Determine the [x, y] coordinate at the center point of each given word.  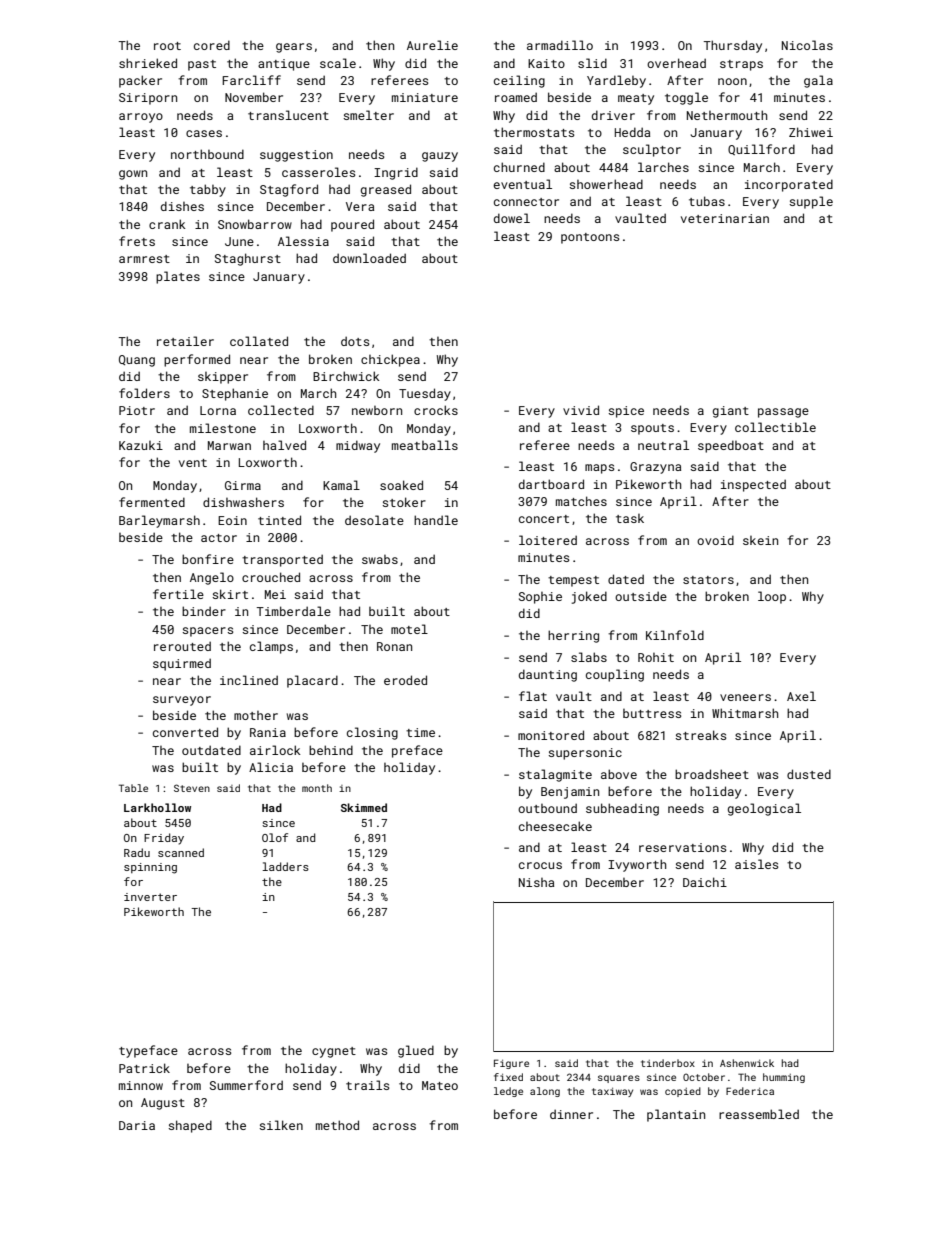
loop [772, 597]
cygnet [334, 1052]
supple [811, 202]
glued [416, 1051]
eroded [405, 680]
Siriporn [148, 99]
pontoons [590, 238]
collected [281, 410]
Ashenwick [747, 1063]
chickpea [390, 360]
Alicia [271, 767]
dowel [512, 218]
